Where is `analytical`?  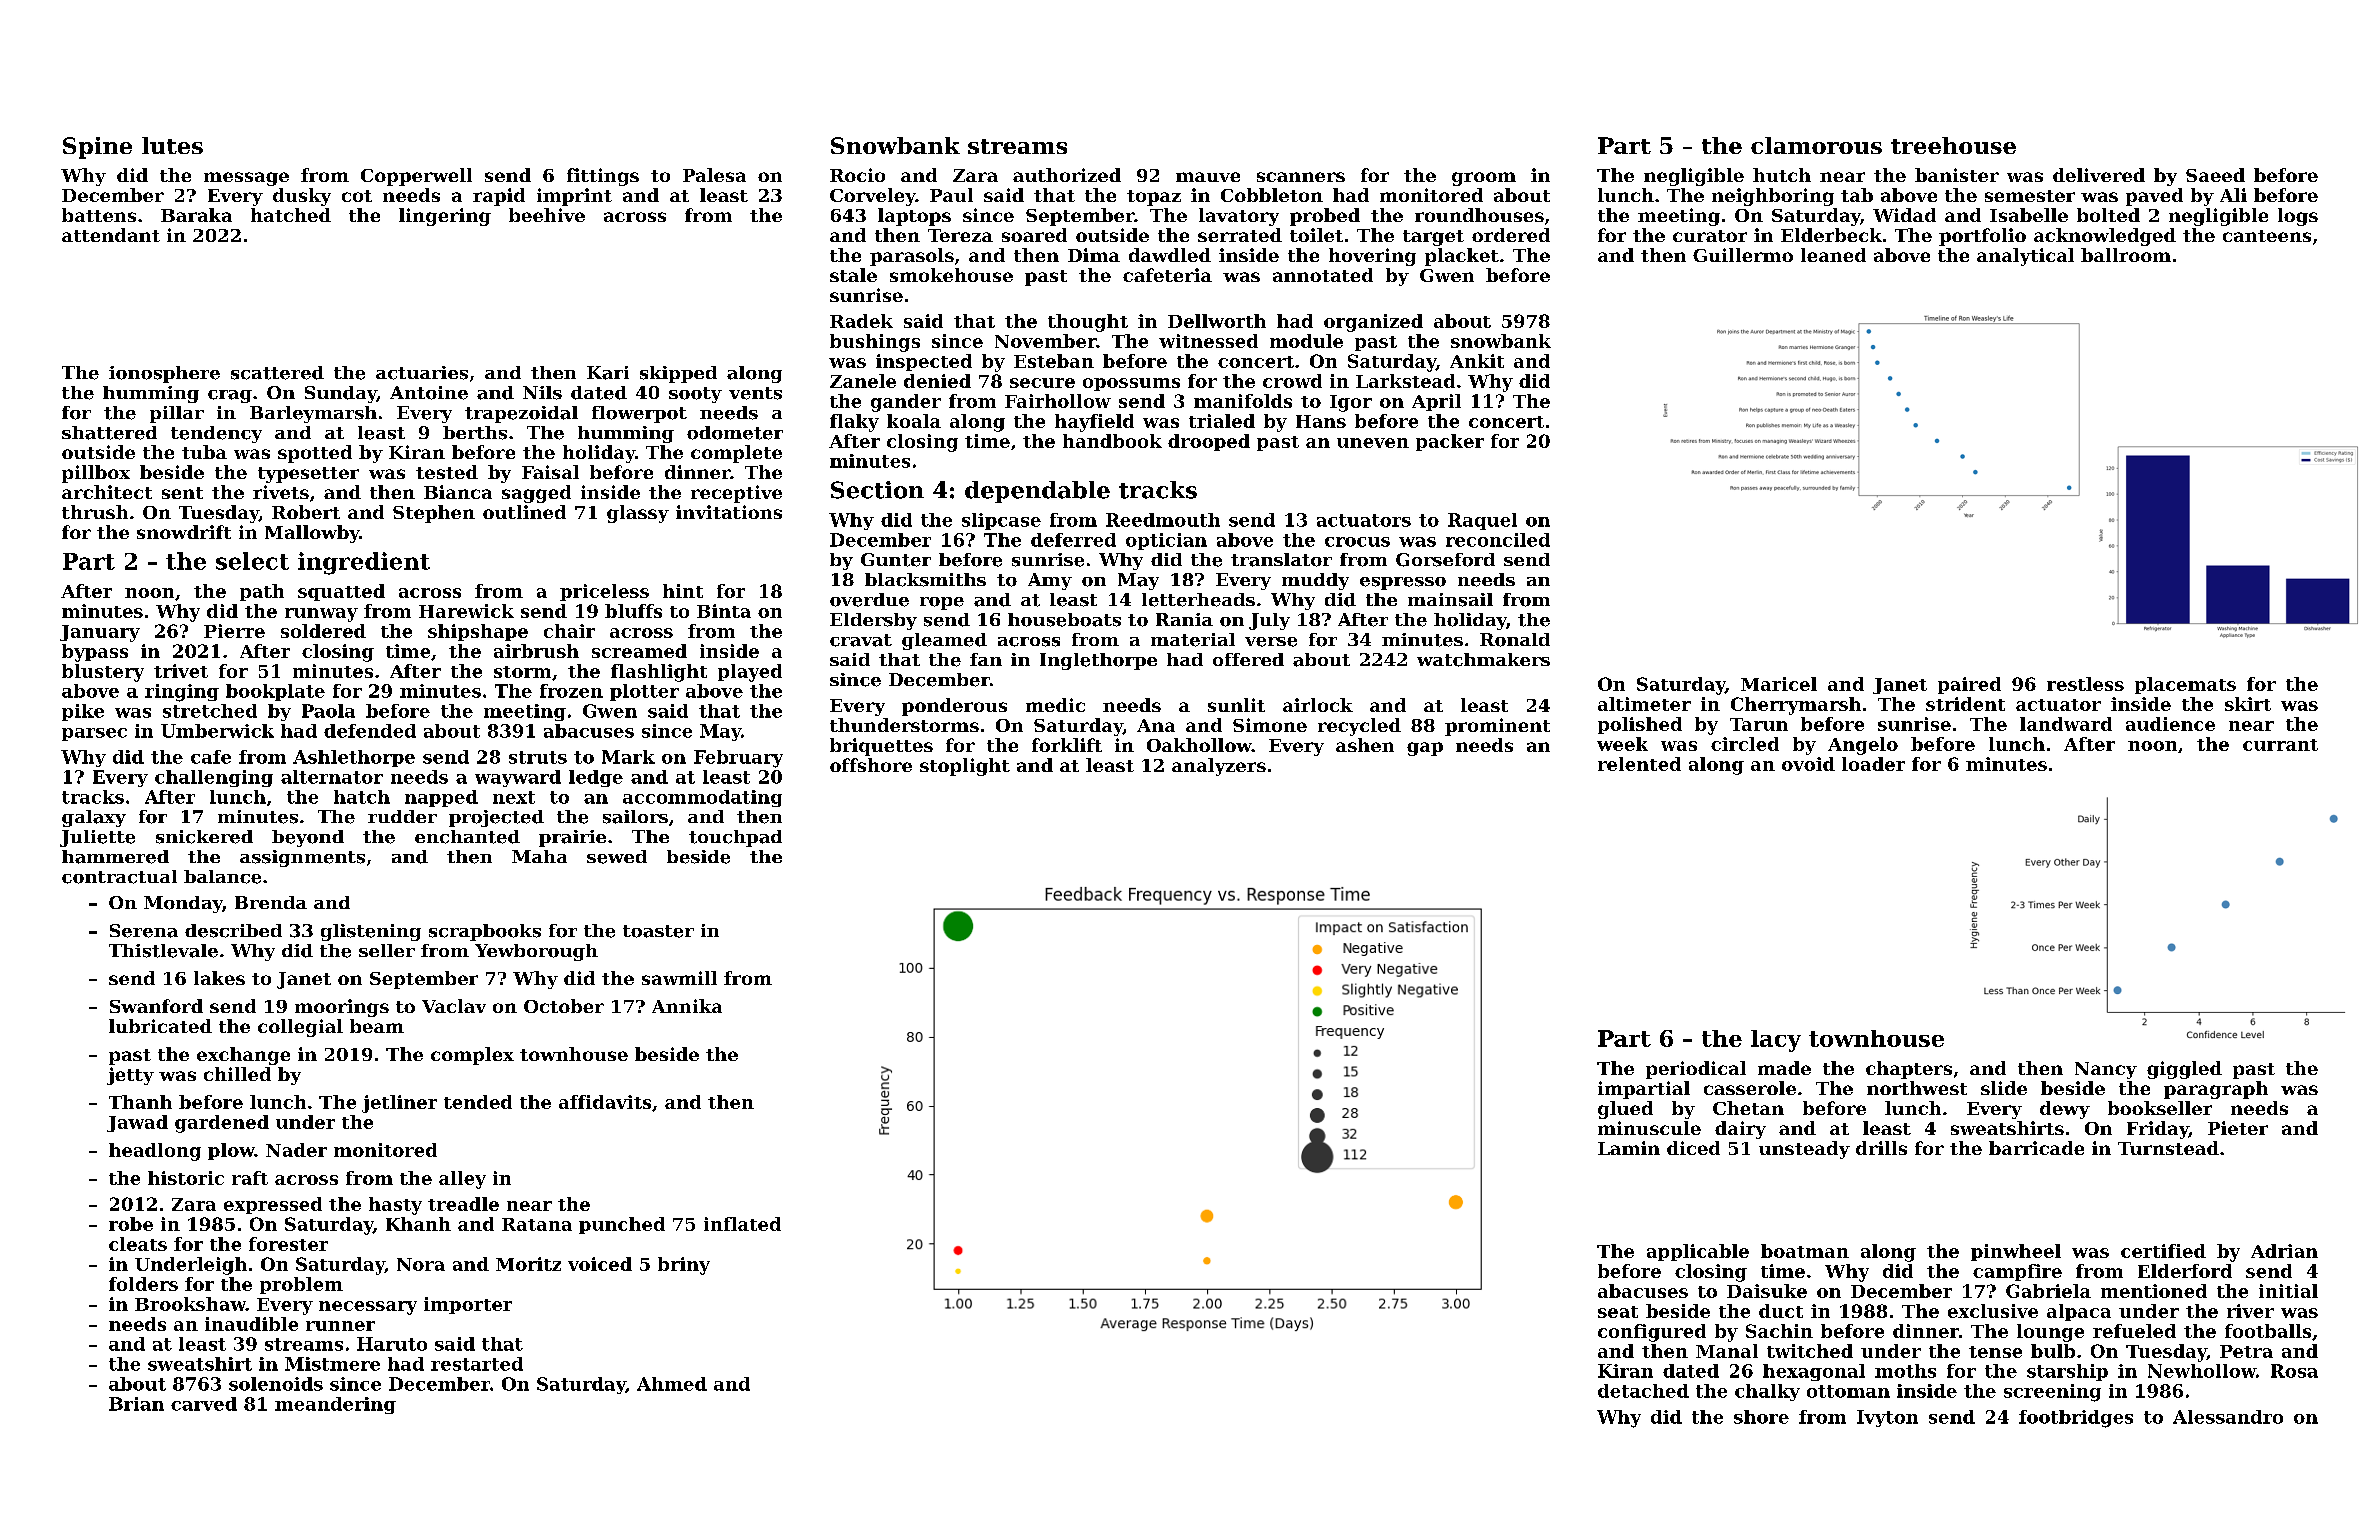
analytical is located at coordinates (2025, 257).
